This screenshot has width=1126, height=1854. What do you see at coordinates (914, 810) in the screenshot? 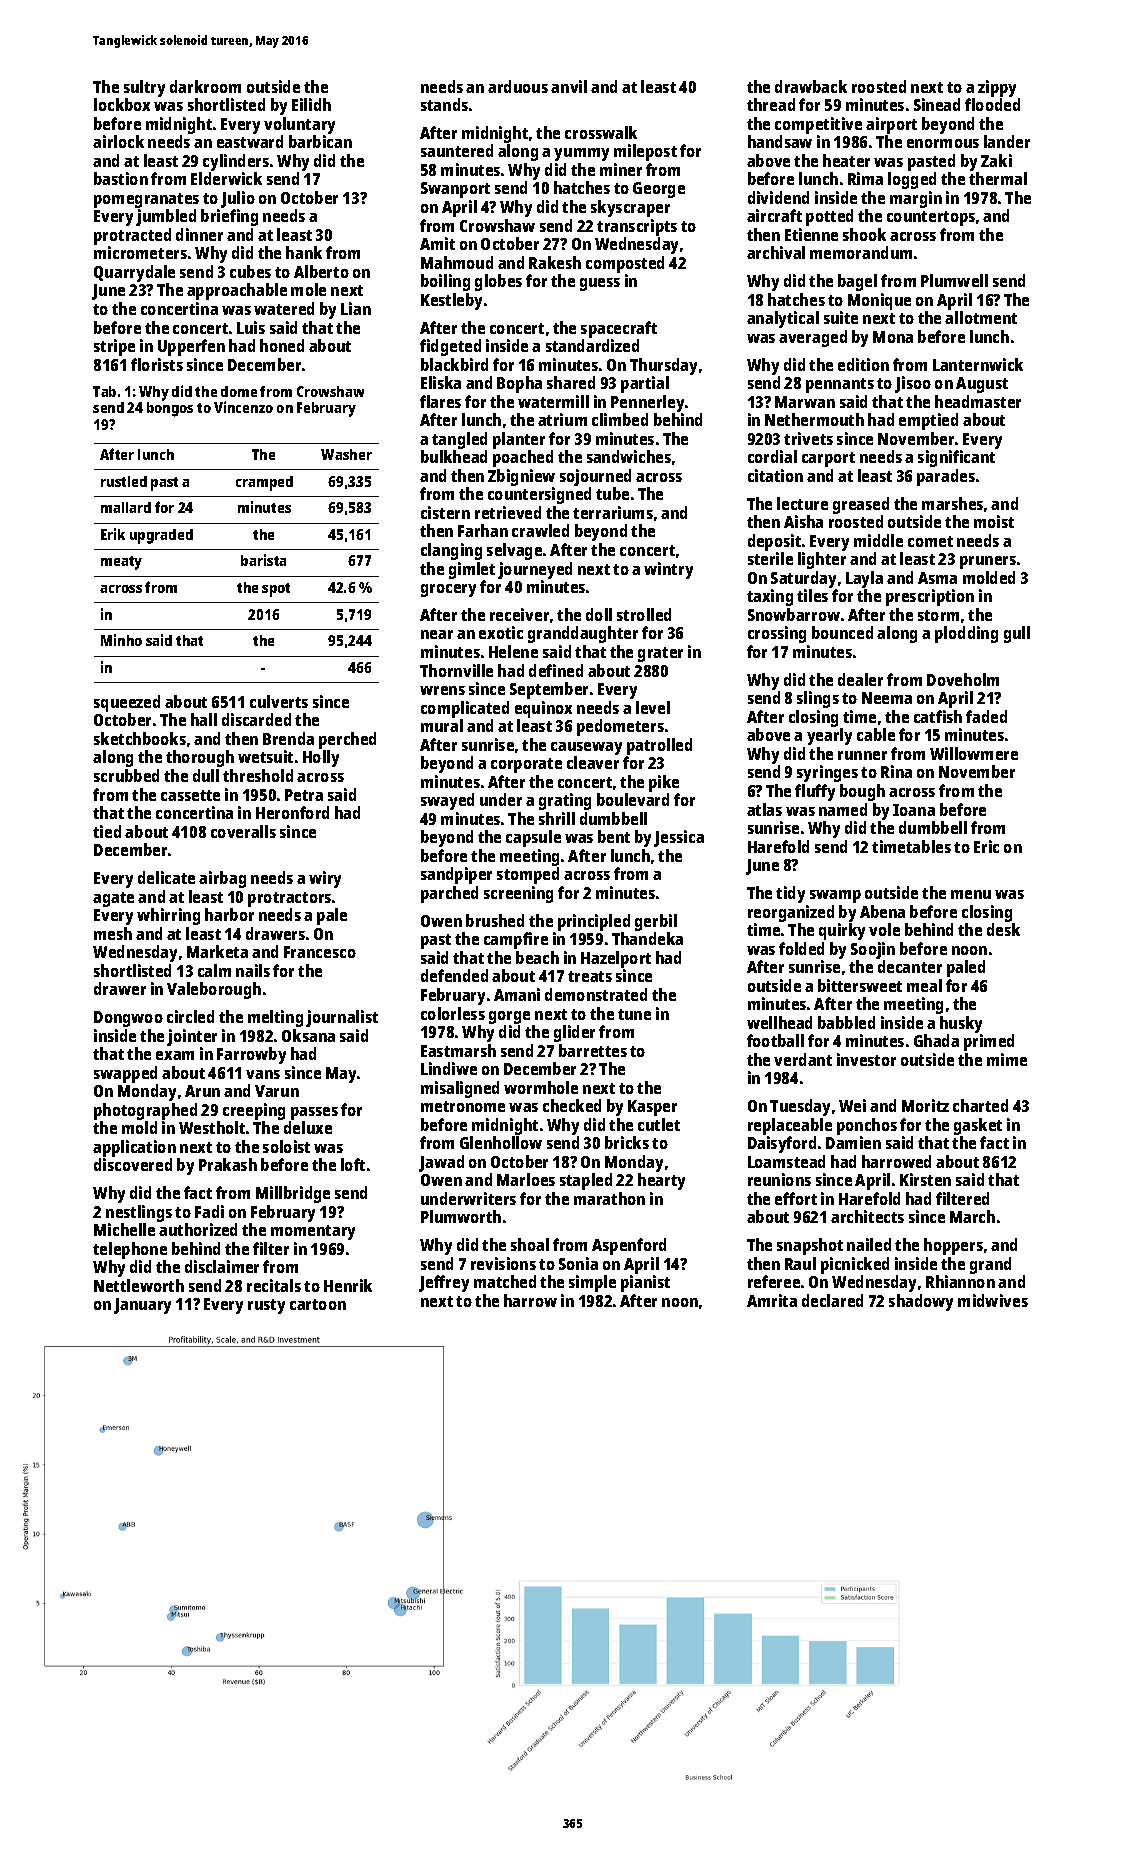
I see `Ioana` at bounding box center [914, 810].
